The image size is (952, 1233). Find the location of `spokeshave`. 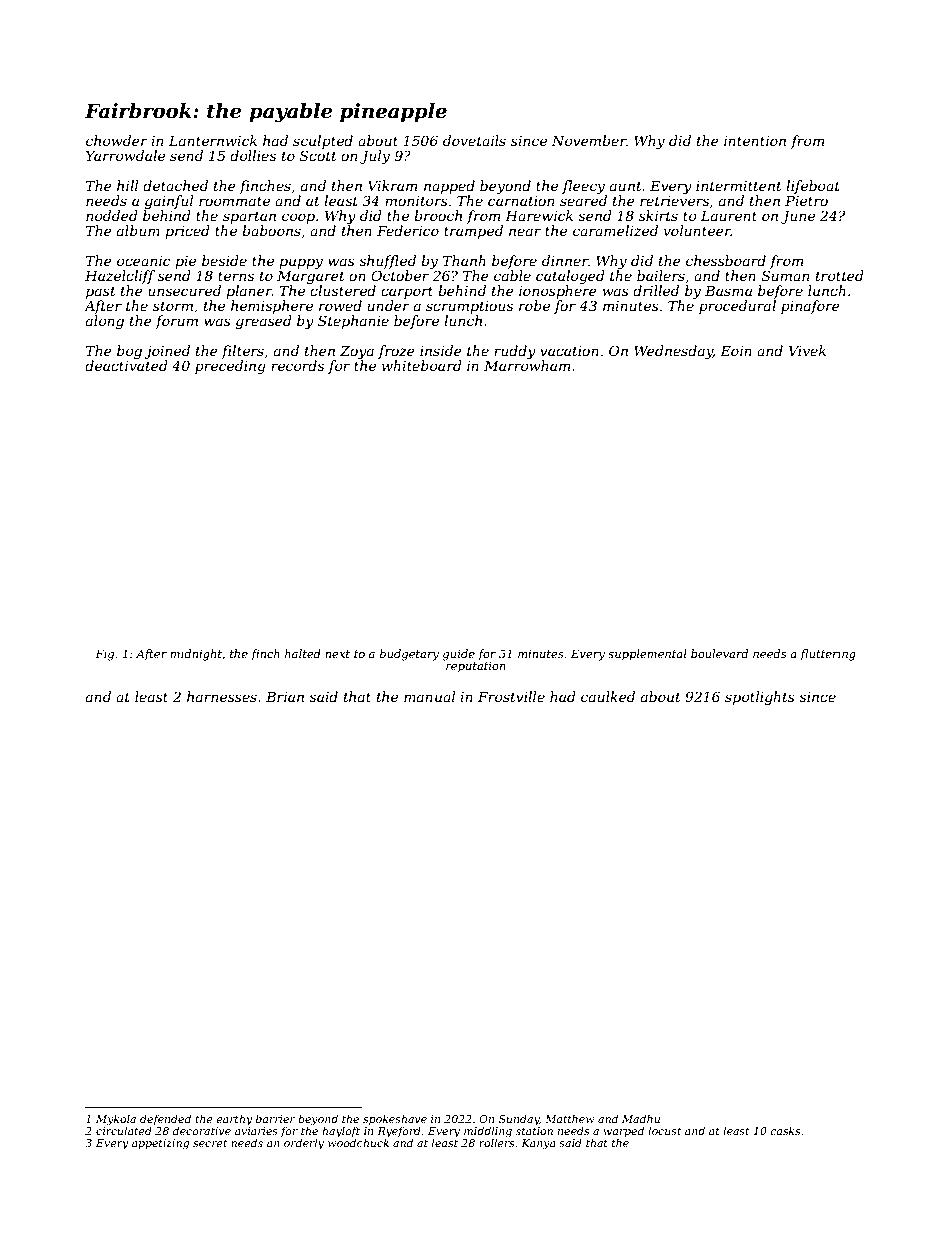

spokeshave is located at coordinates (395, 1119).
